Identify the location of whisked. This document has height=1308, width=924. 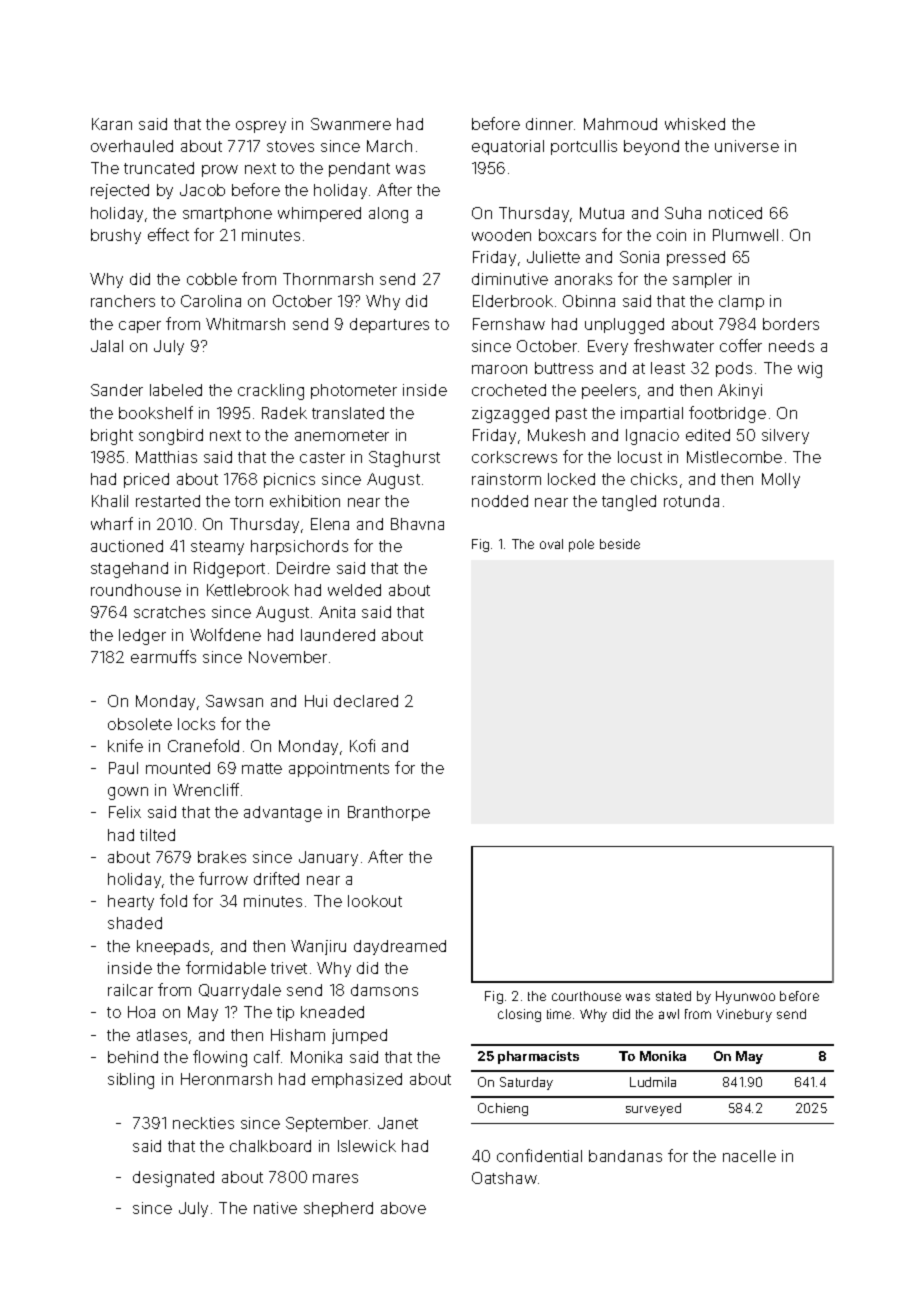
(695, 124).
